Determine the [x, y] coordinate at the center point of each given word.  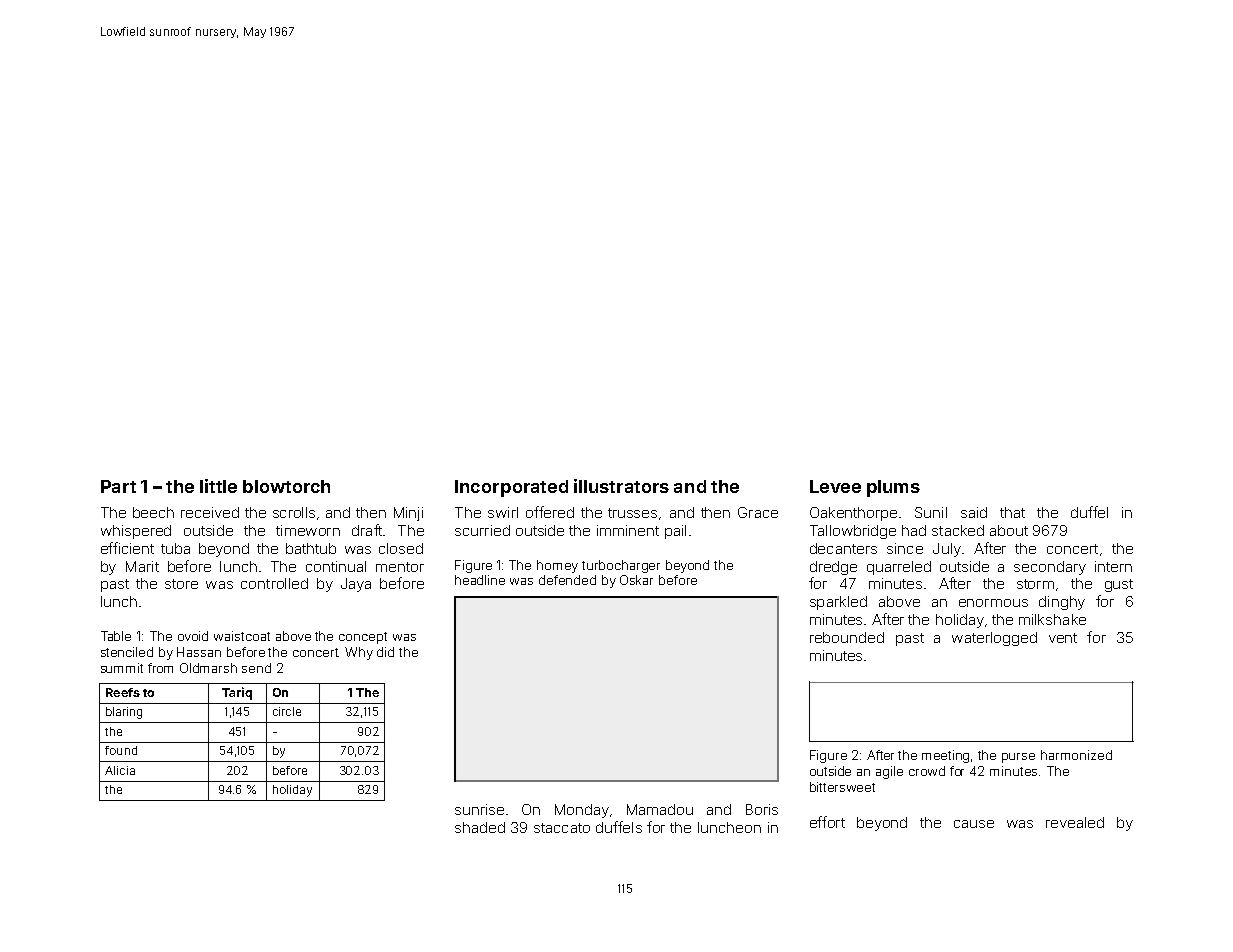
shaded [480, 827]
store [181, 584]
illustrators [621, 486]
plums [893, 488]
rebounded [847, 637]
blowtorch [286, 486]
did [385, 652]
